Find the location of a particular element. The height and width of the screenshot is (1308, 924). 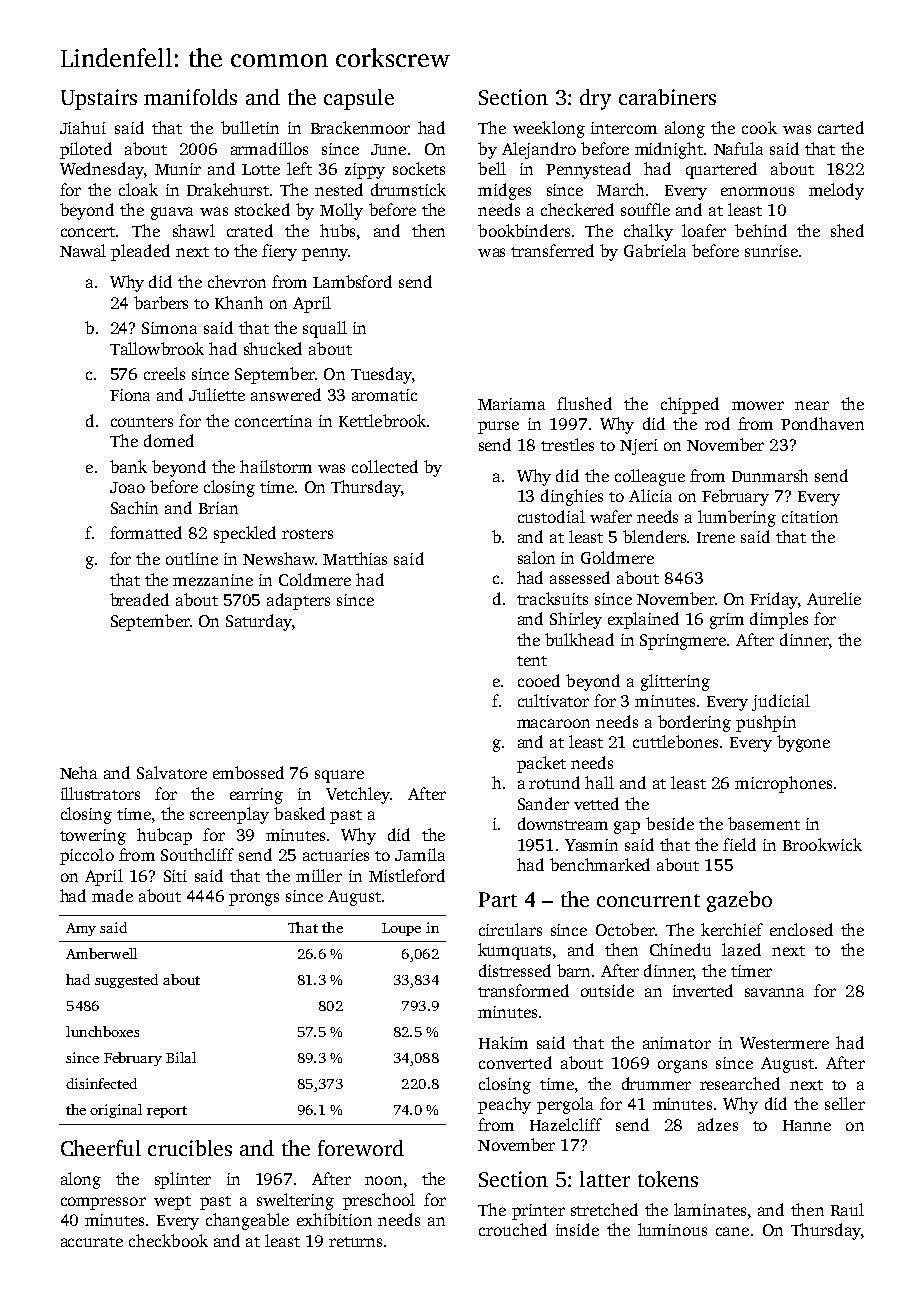

aromatic is located at coordinates (384, 395).
